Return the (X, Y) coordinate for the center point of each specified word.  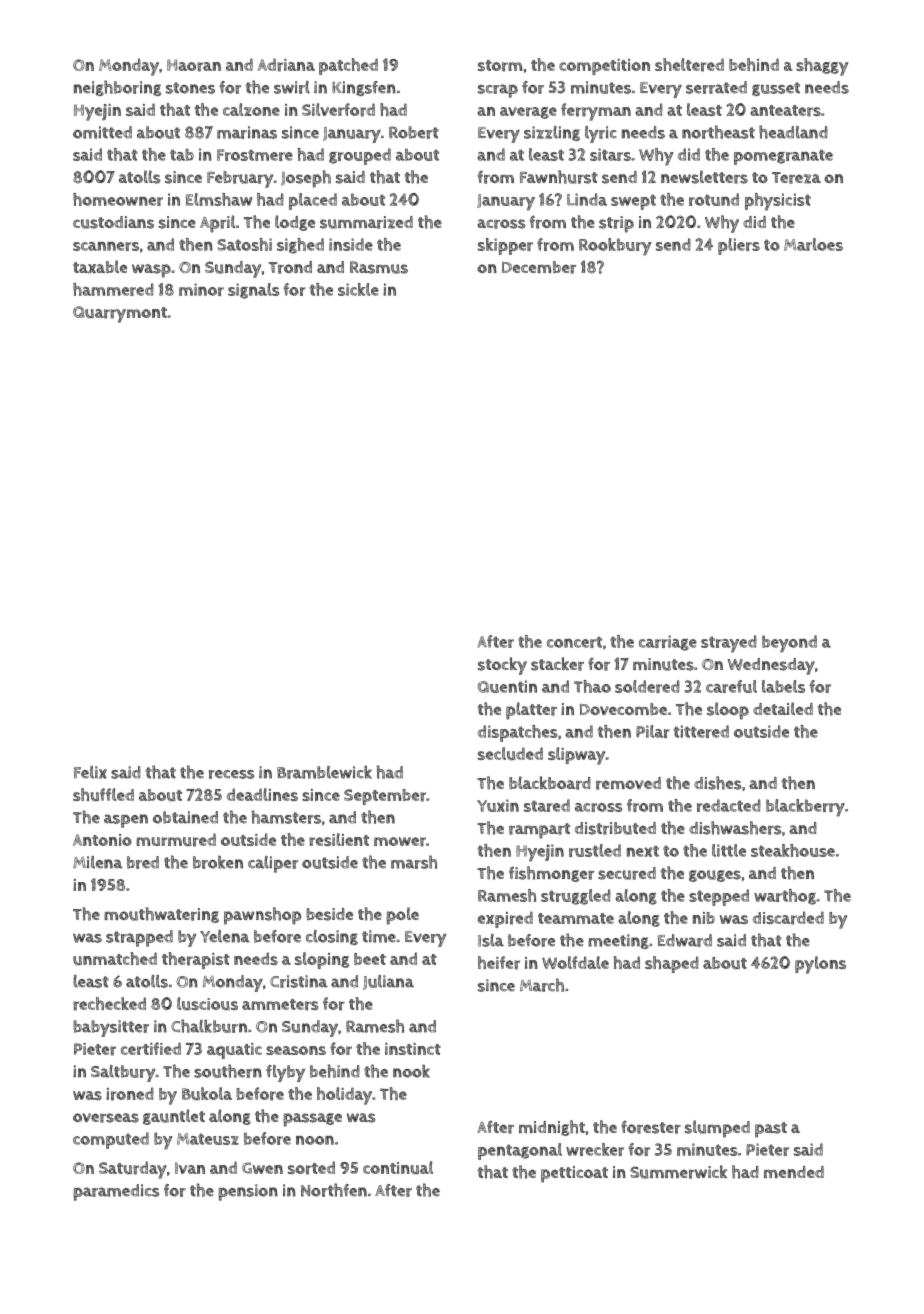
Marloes (813, 244)
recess (231, 774)
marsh (414, 862)
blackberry (805, 808)
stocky (502, 666)
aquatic (234, 1051)
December (539, 267)
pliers (739, 246)
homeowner (118, 199)
